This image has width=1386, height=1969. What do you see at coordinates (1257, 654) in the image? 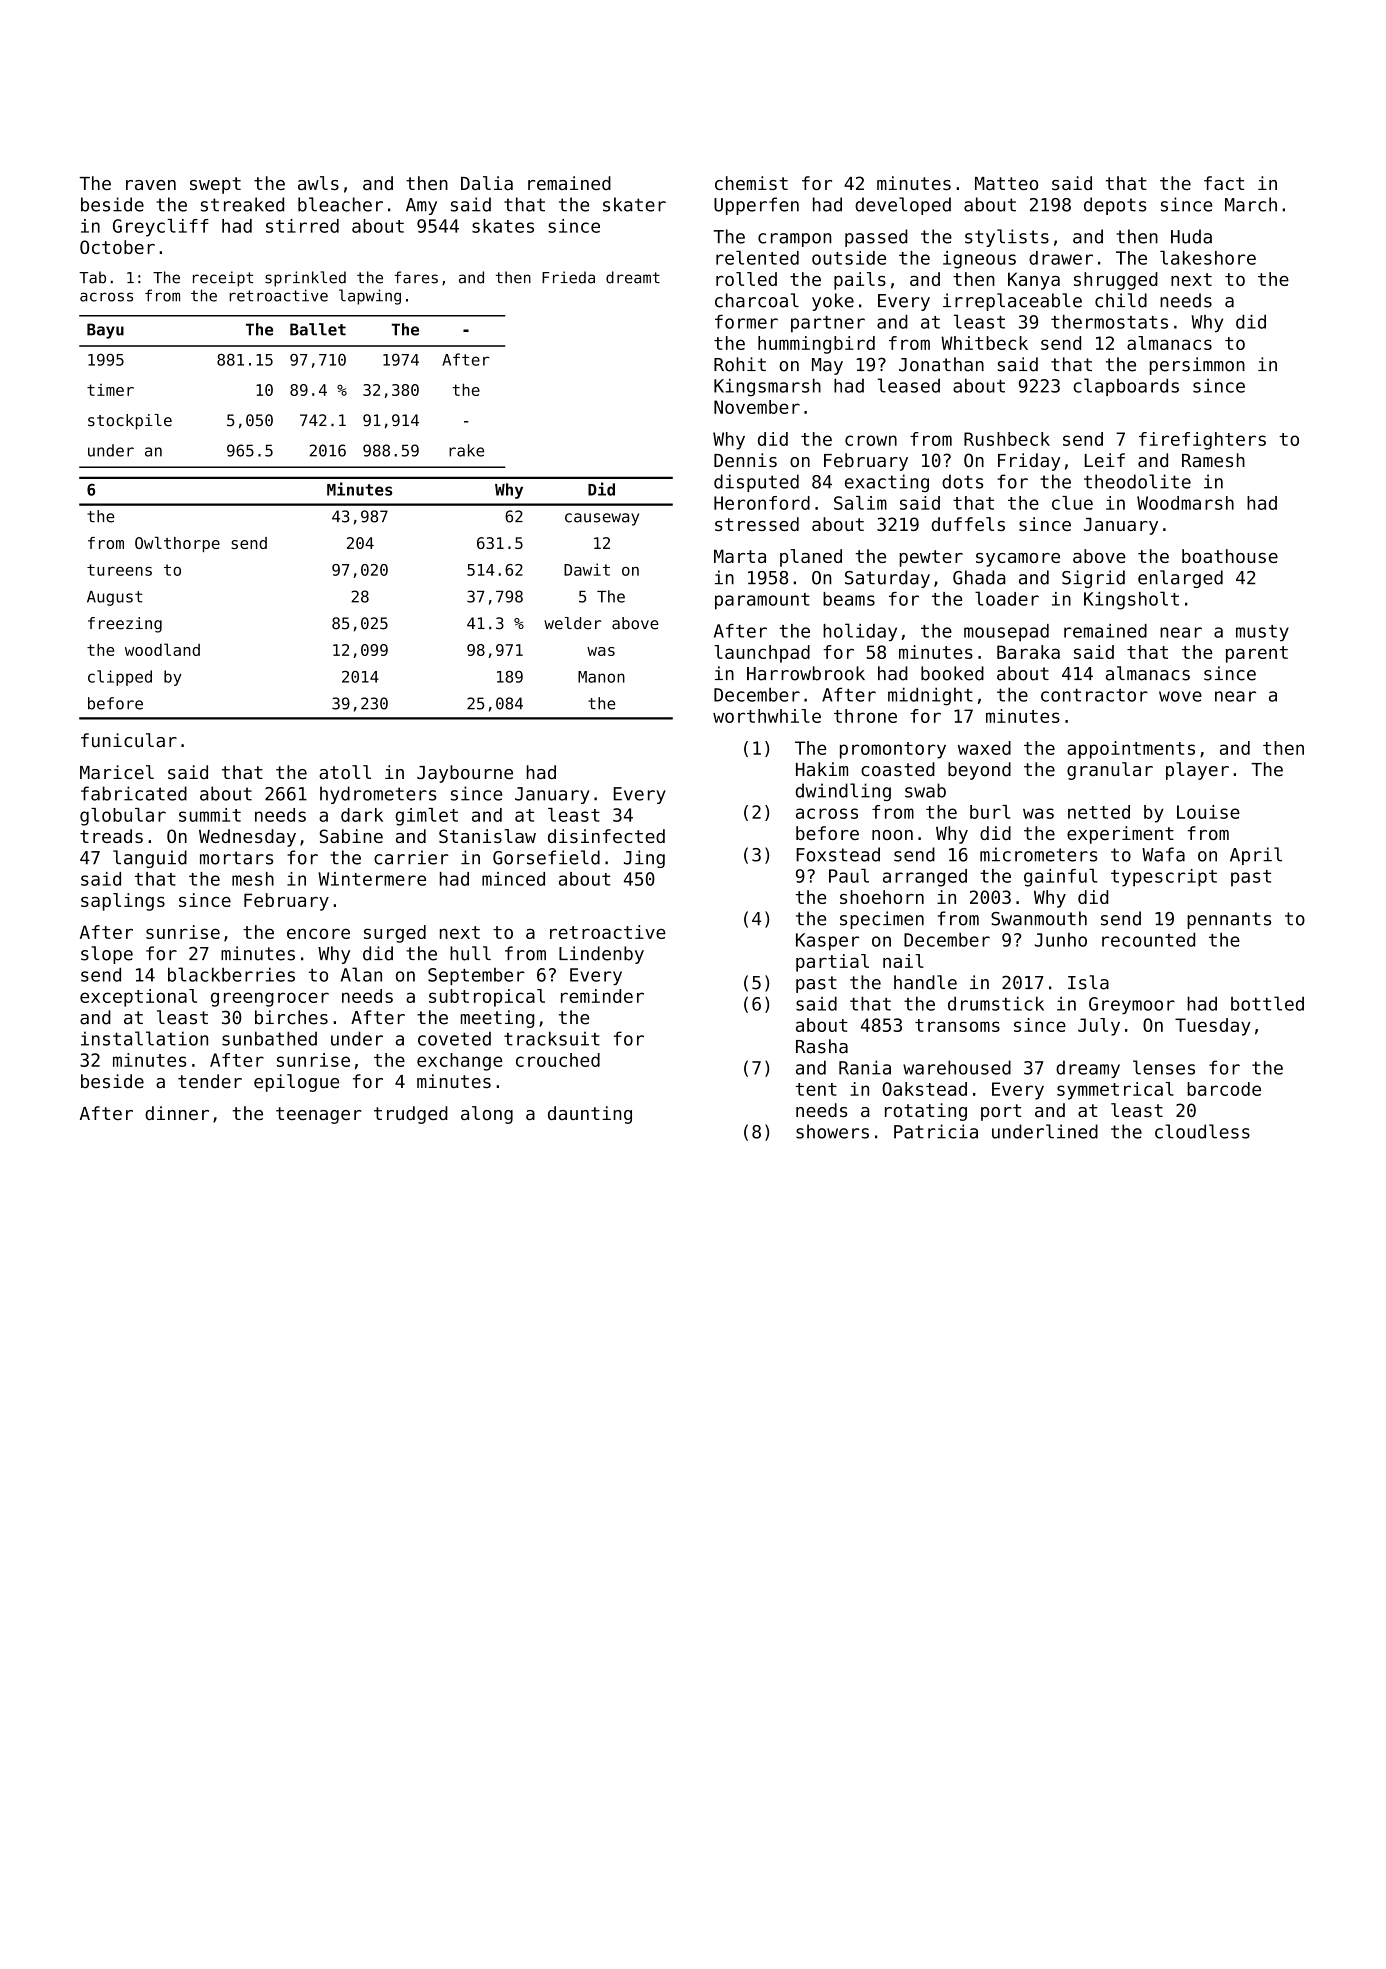
I see `parent` at bounding box center [1257, 654].
